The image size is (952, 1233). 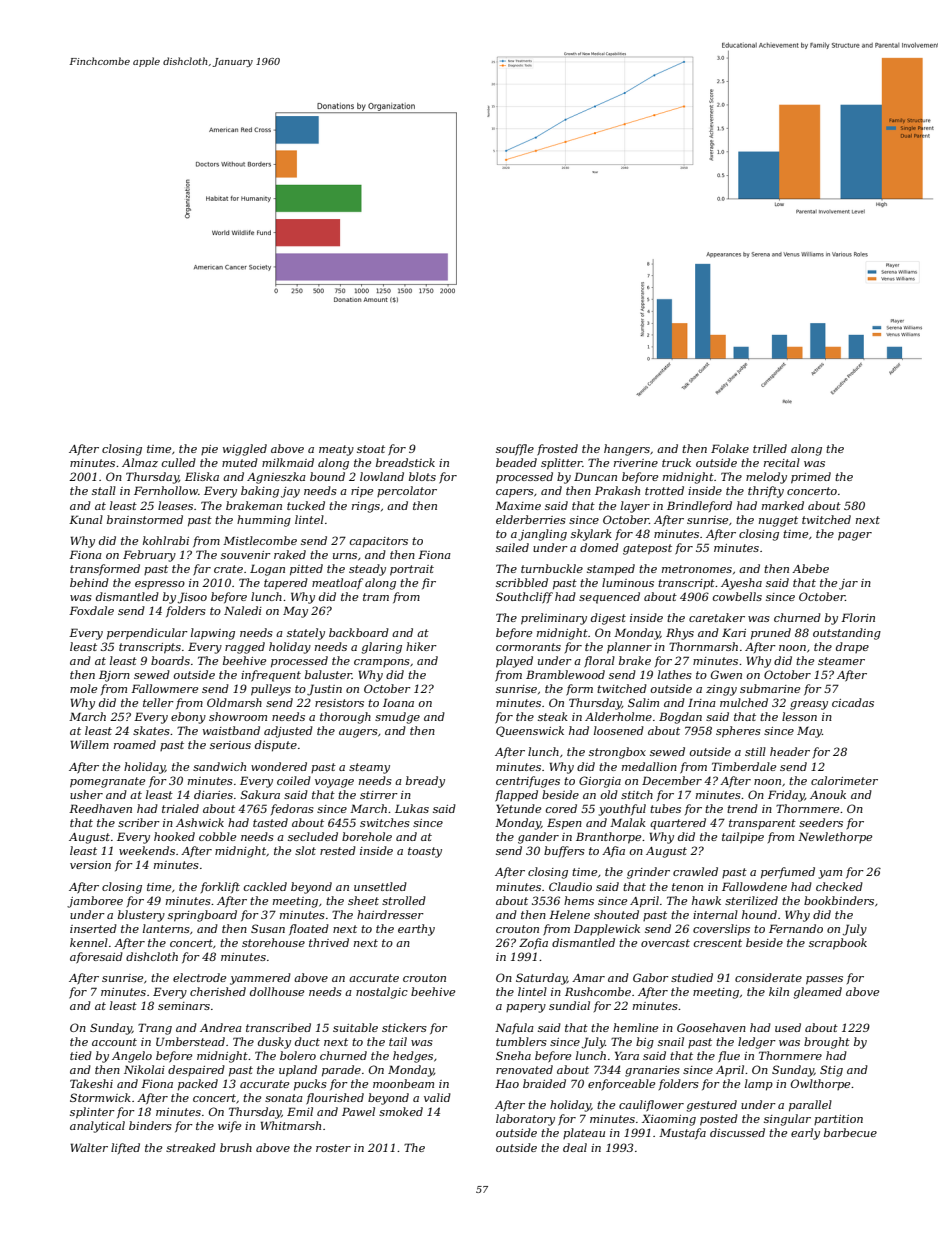 I want to click on Walter, so click(x=89, y=1147).
